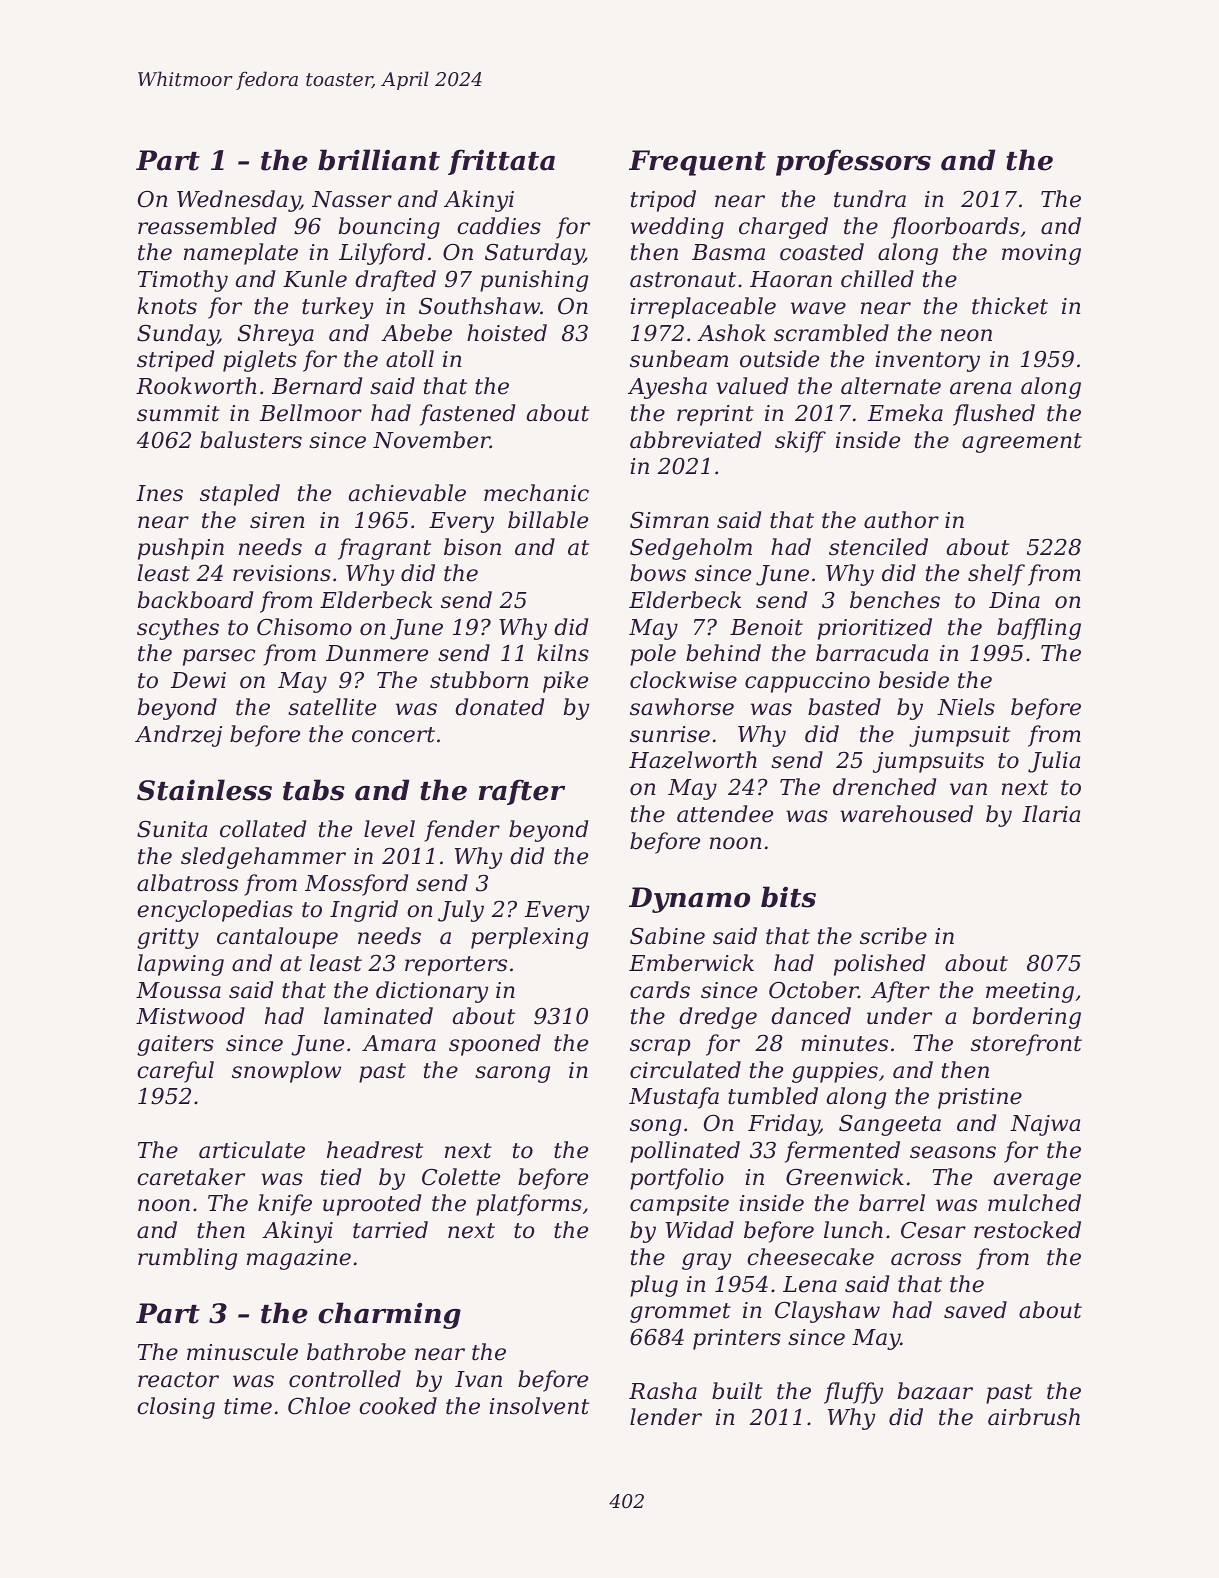 The height and width of the screenshot is (1578, 1219). Describe the element at coordinates (352, 199) in the screenshot. I see `Nasser` at that location.
